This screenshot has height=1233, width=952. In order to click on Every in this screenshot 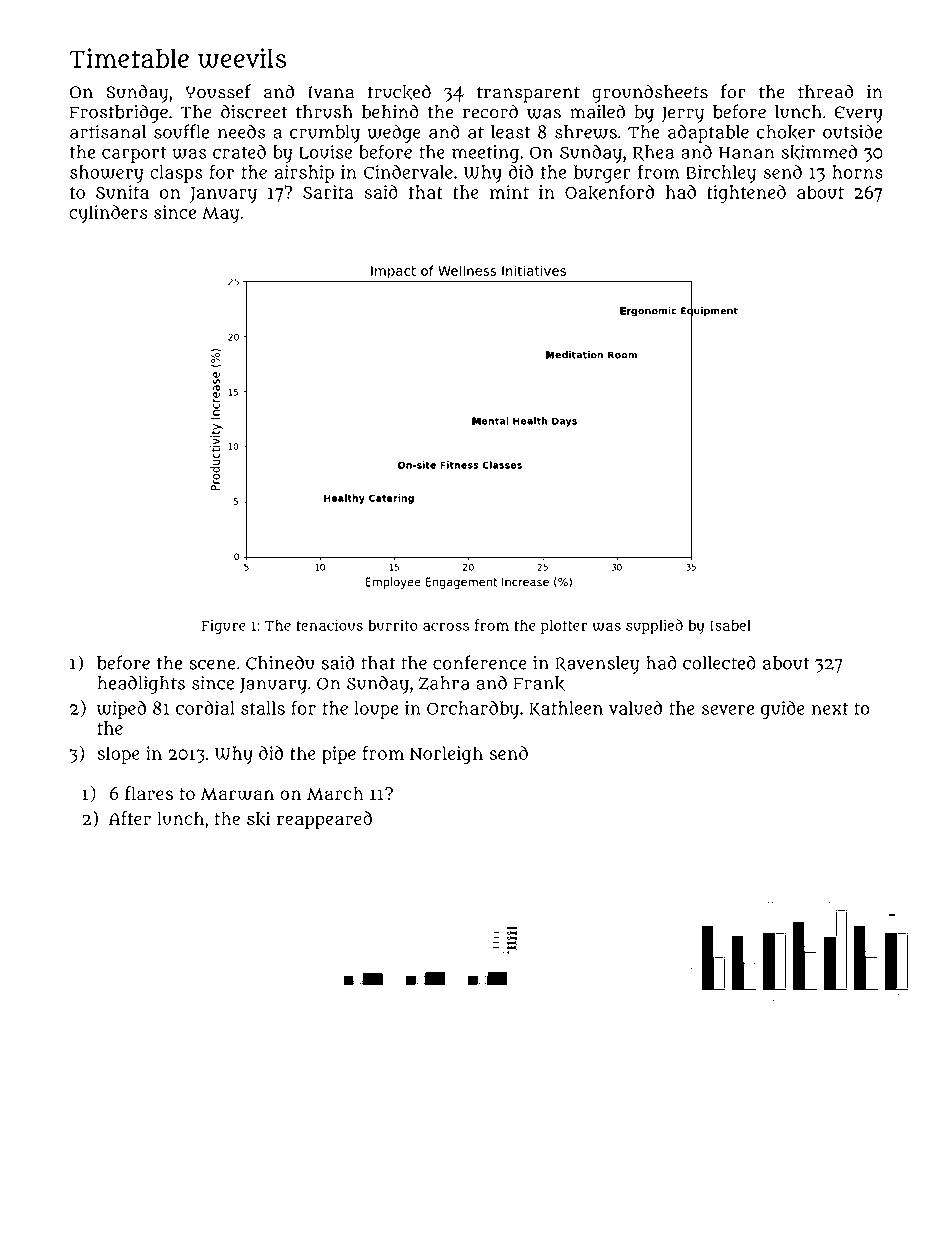, I will do `click(858, 114)`.
